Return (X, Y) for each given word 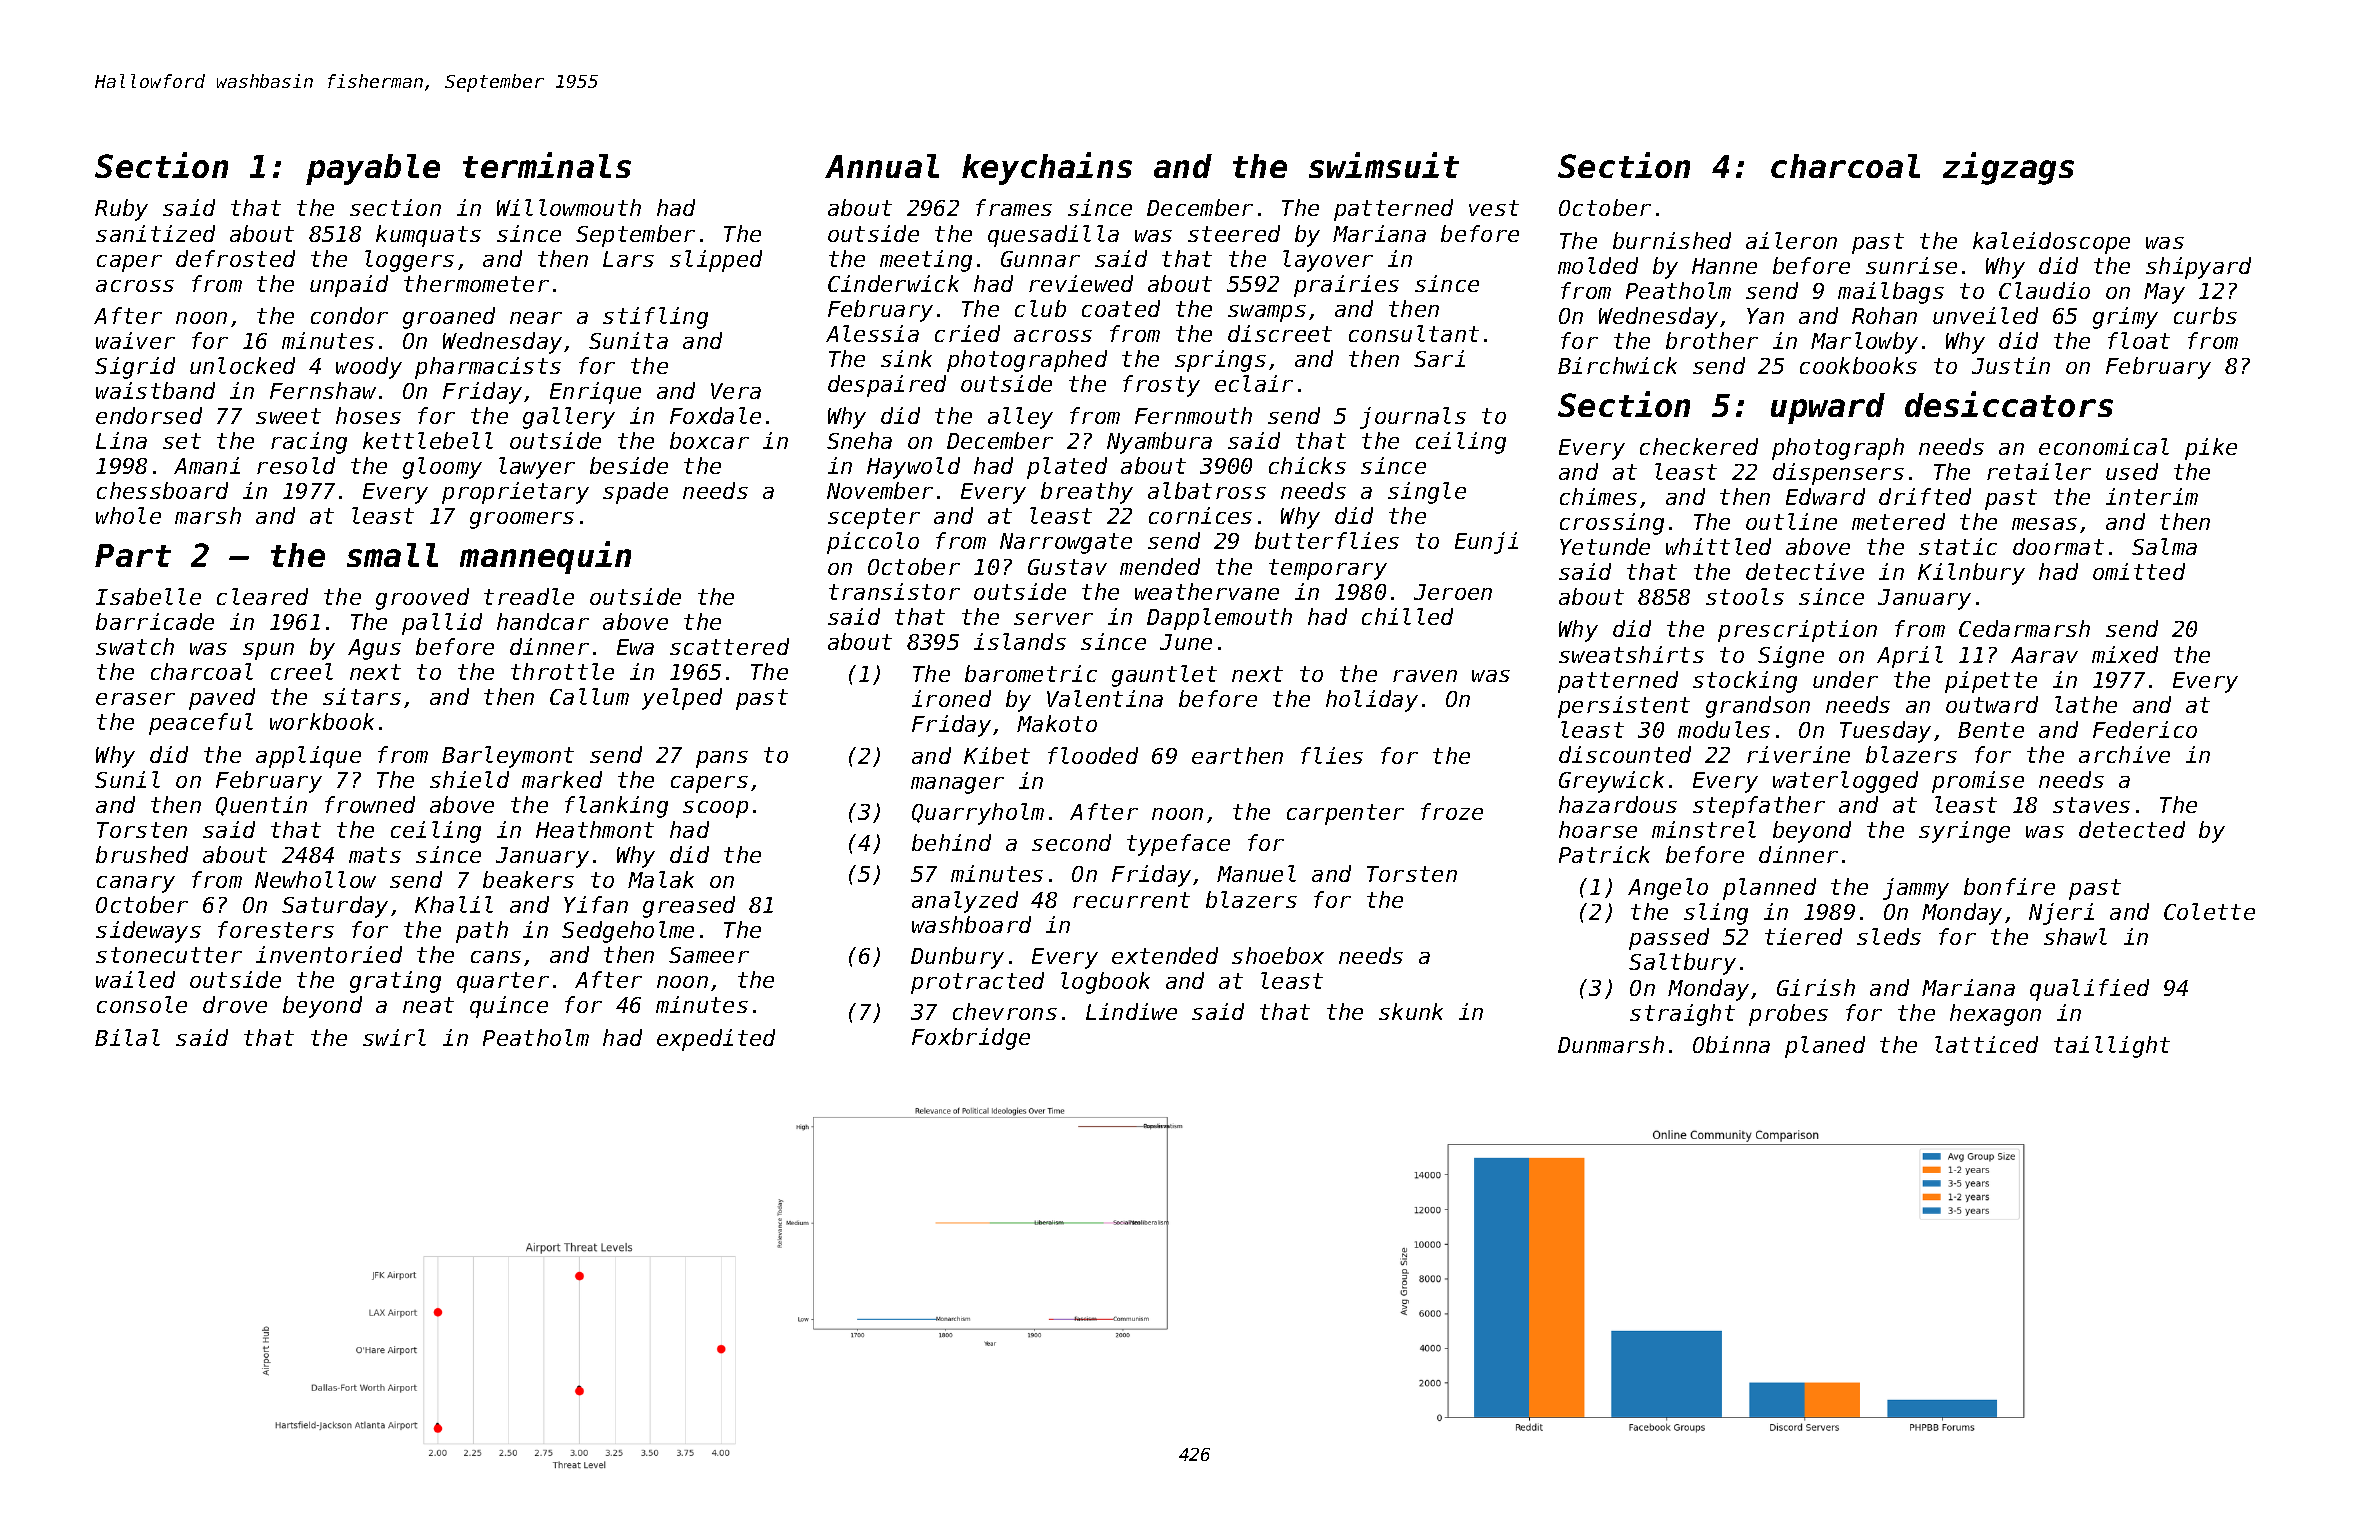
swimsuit (1384, 165)
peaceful (201, 724)
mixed (2125, 654)
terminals (547, 165)
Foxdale (715, 415)
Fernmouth (1193, 415)
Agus (374, 649)
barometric (1031, 673)
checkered (1699, 446)
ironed (951, 698)
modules (1724, 729)
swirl (394, 1037)
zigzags (2008, 168)
